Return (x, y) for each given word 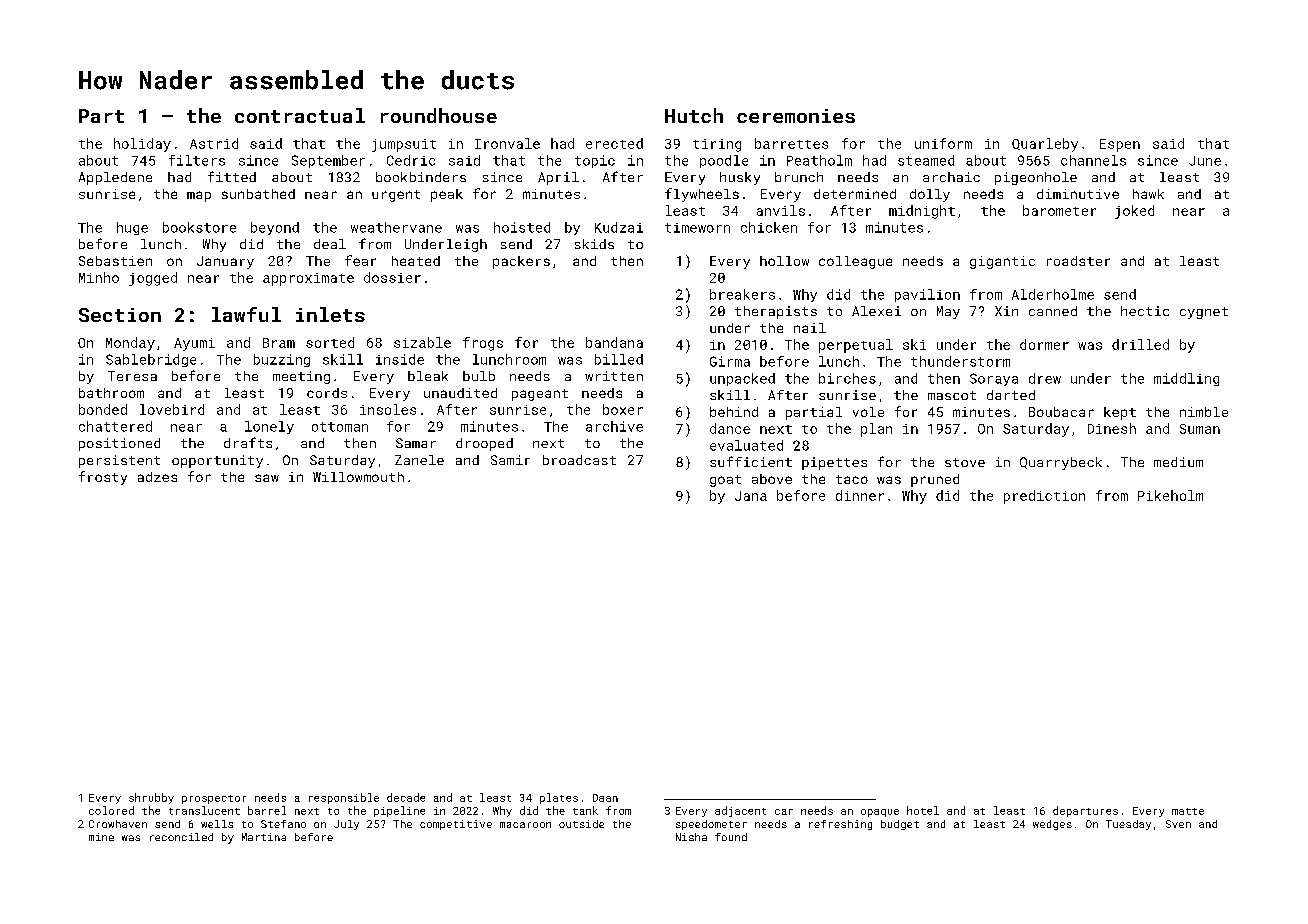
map (199, 196)
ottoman (340, 427)
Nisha (691, 837)
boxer (623, 409)
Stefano (283, 824)
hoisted (522, 227)
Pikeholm (1170, 495)
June (1205, 161)
